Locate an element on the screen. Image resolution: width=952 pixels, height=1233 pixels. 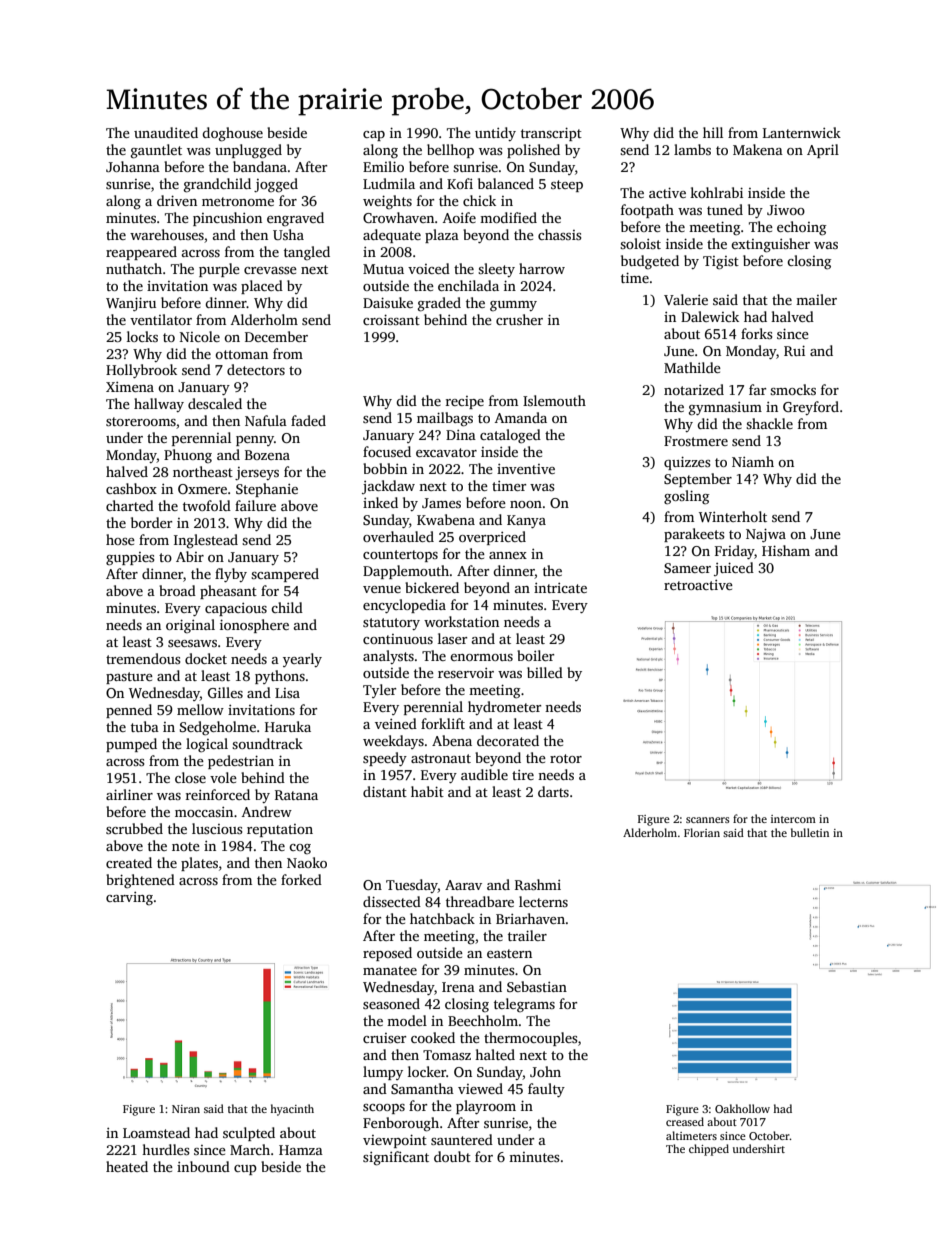
inbound is located at coordinates (203, 1166).
